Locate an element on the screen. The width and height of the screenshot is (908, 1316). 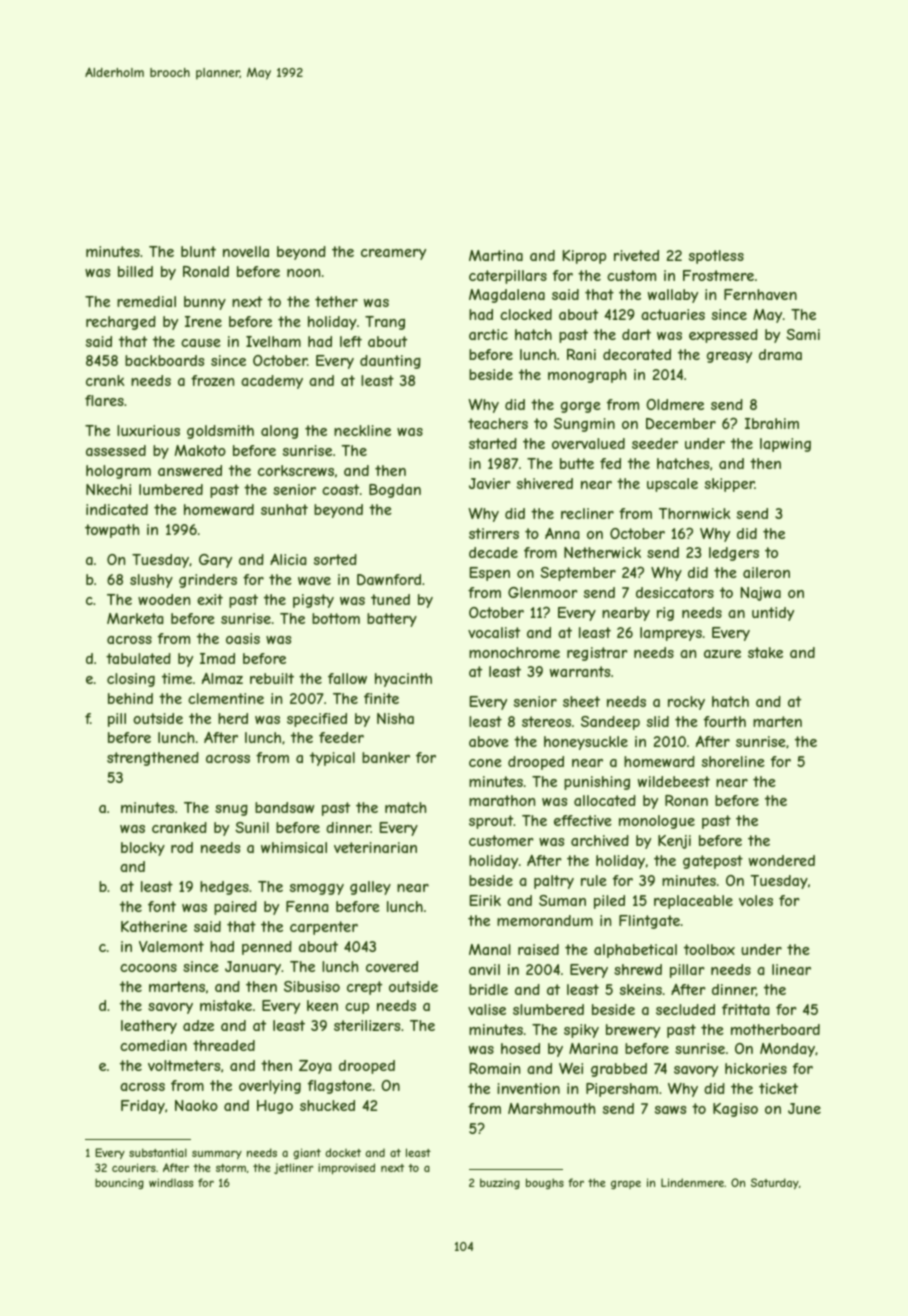
vocalist is located at coordinates (494, 632).
